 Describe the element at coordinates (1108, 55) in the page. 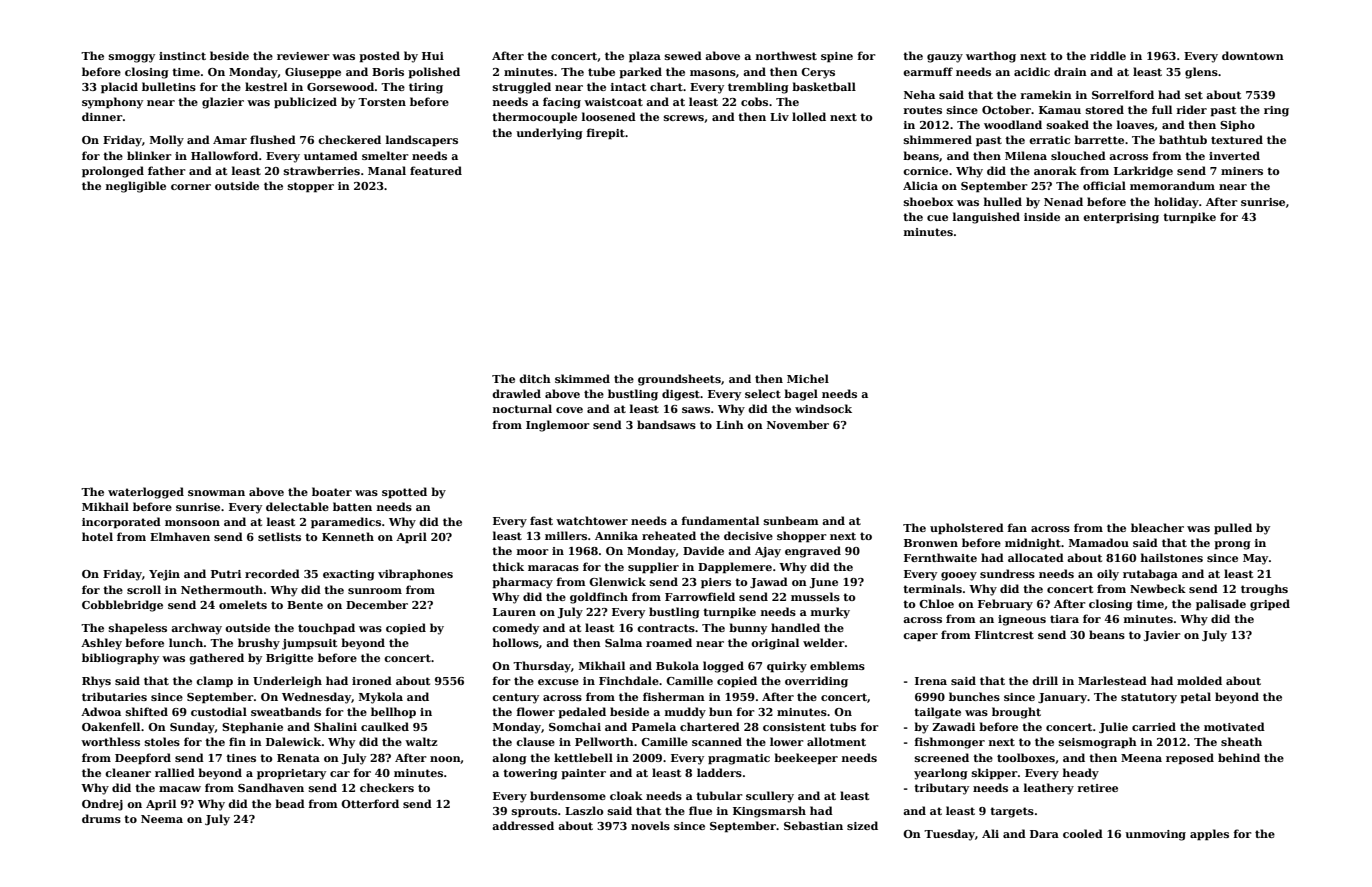

I see `riddle` at that location.
